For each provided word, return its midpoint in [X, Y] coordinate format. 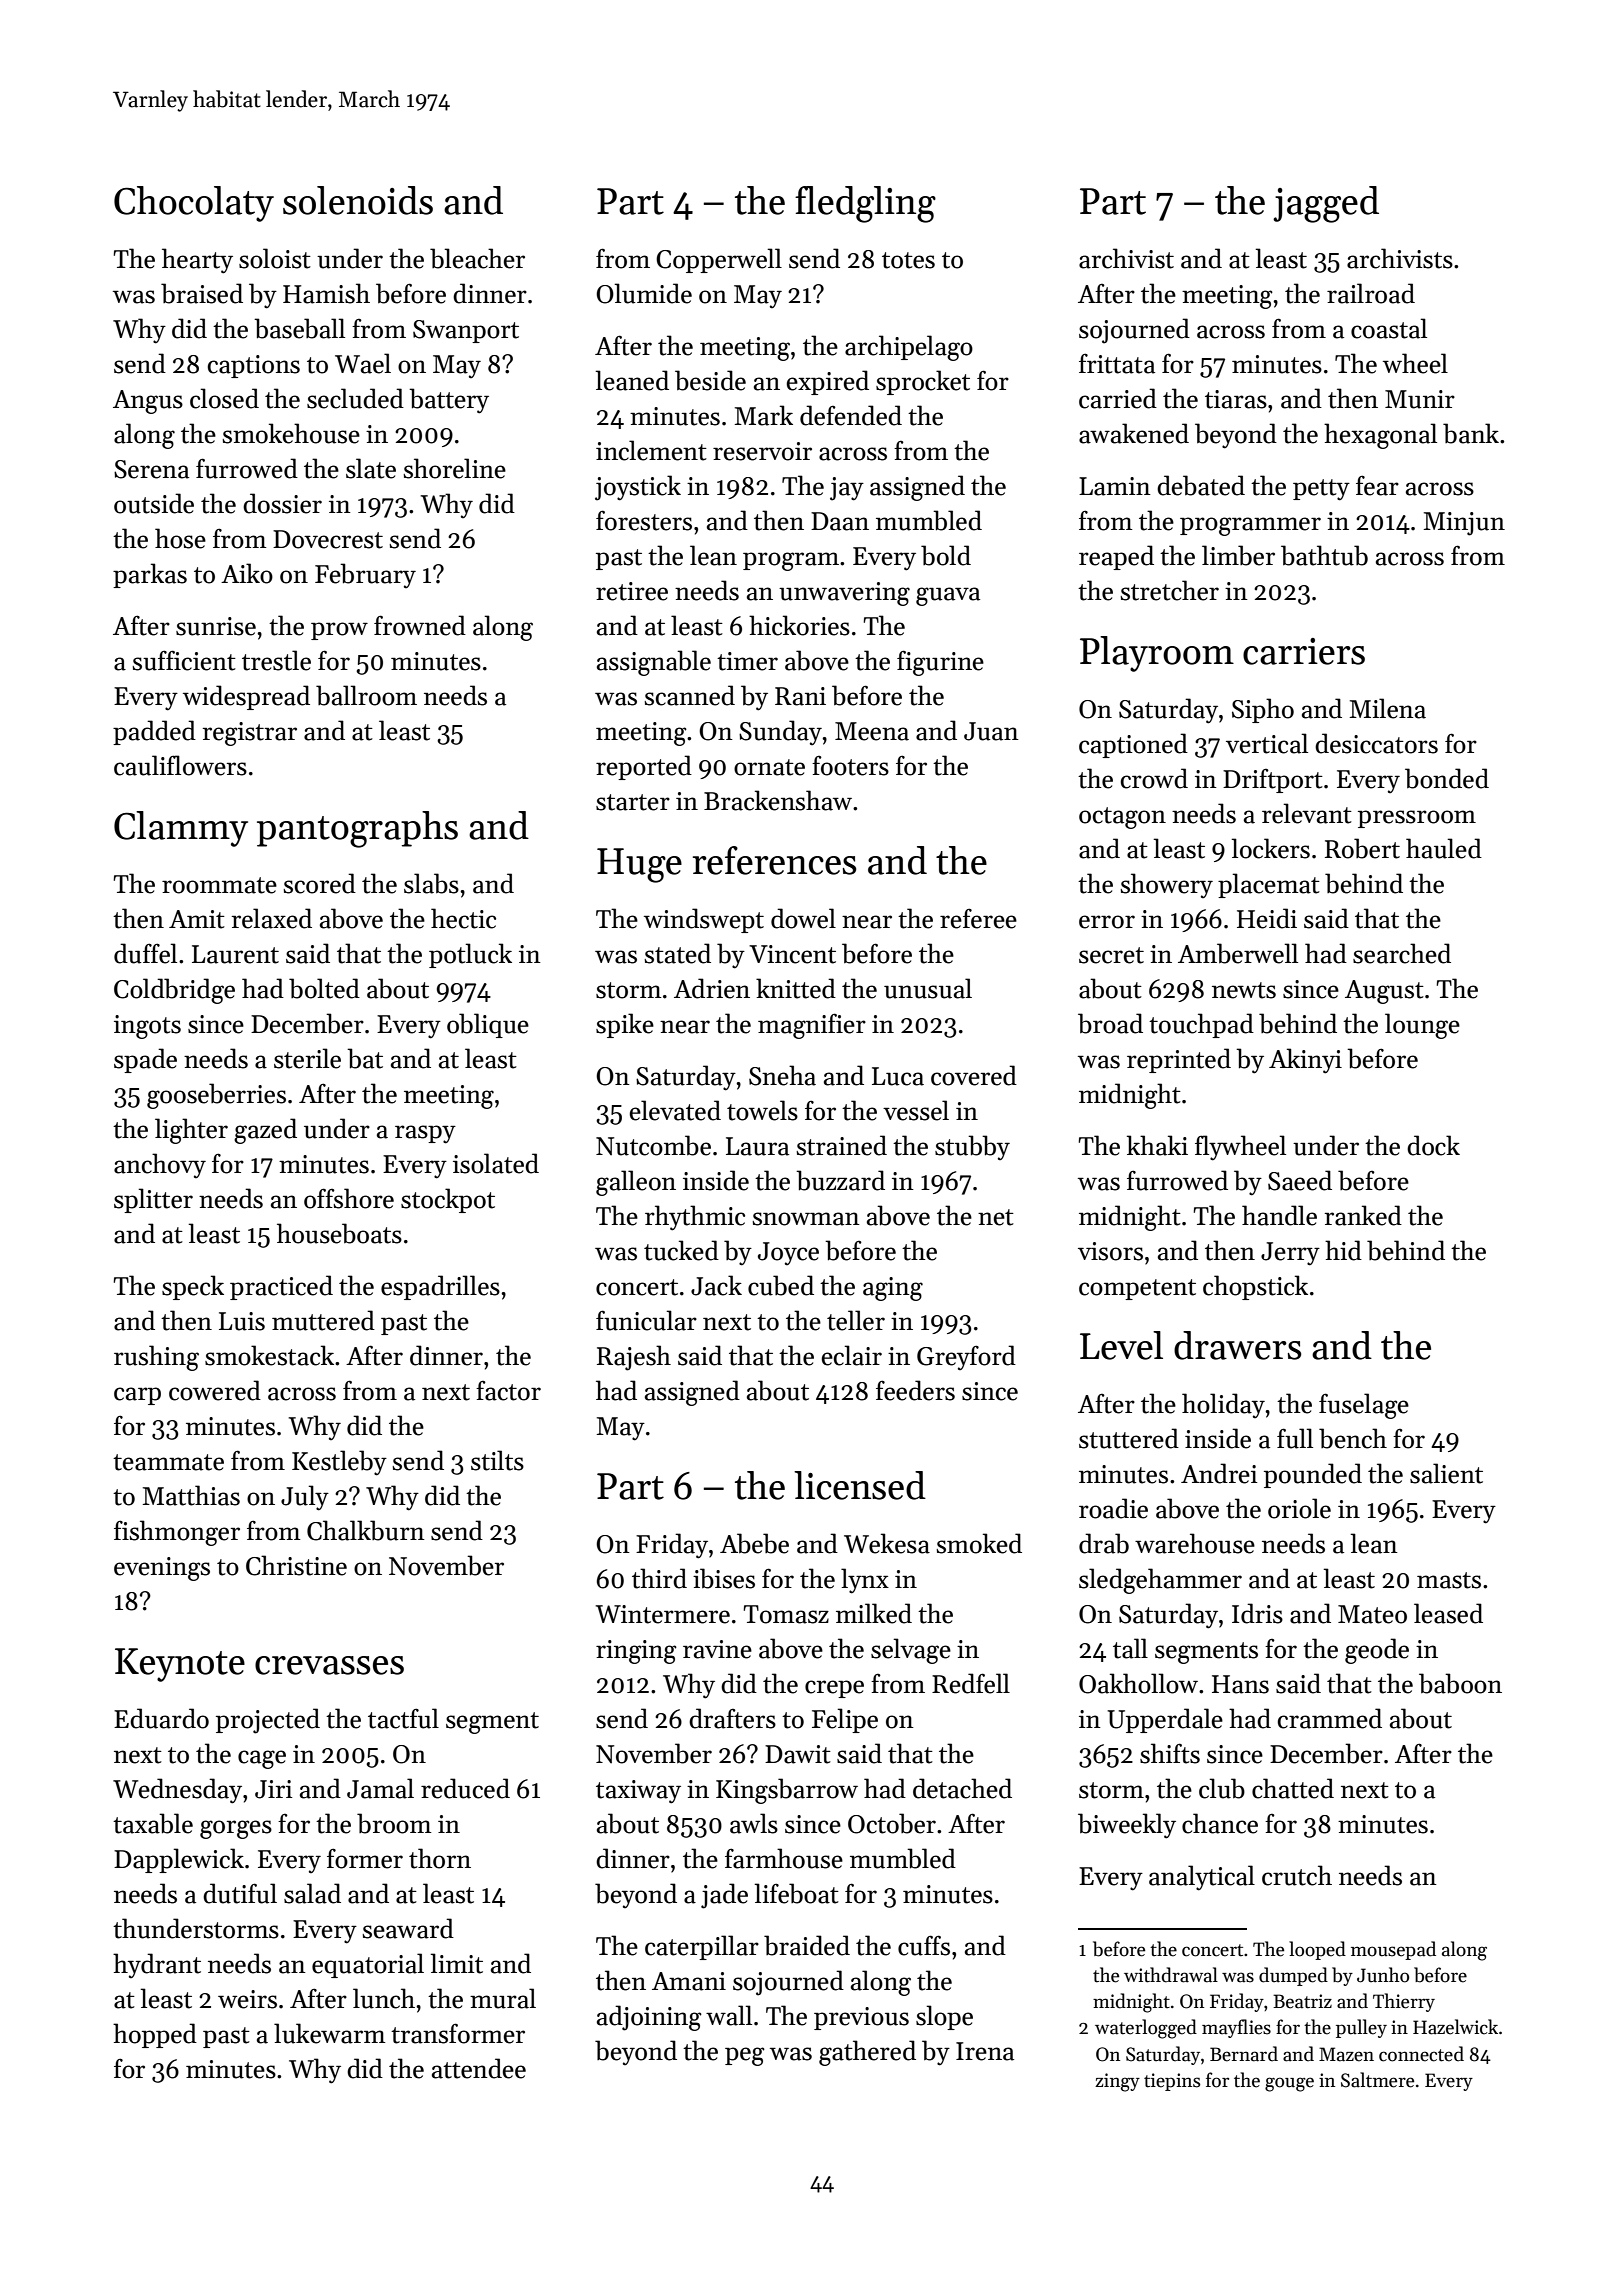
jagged [1326, 204]
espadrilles [440, 1287]
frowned [420, 625]
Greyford [966, 1357]
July [305, 1498]
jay [847, 489]
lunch [384, 1998]
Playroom [1157, 654]
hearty [197, 261]
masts [1449, 1580]
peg [745, 2056]
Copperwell [719, 260]
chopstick [1255, 1287]
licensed [860, 1485]
